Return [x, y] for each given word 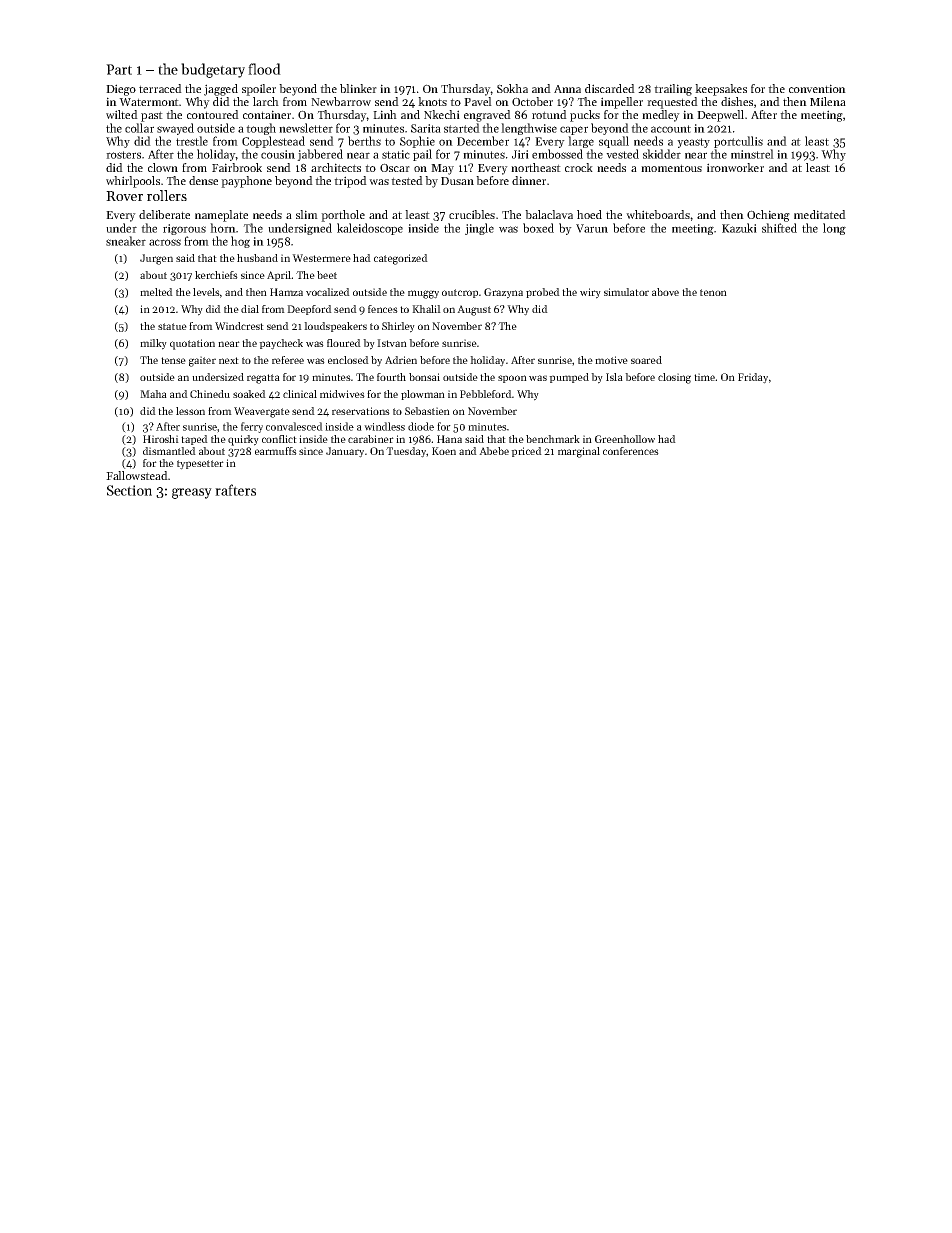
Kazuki [739, 228]
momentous [671, 168]
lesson [190, 411]
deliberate [164, 214]
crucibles [472, 214]
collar [139, 128]
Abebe [494, 451]
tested [407, 180]
